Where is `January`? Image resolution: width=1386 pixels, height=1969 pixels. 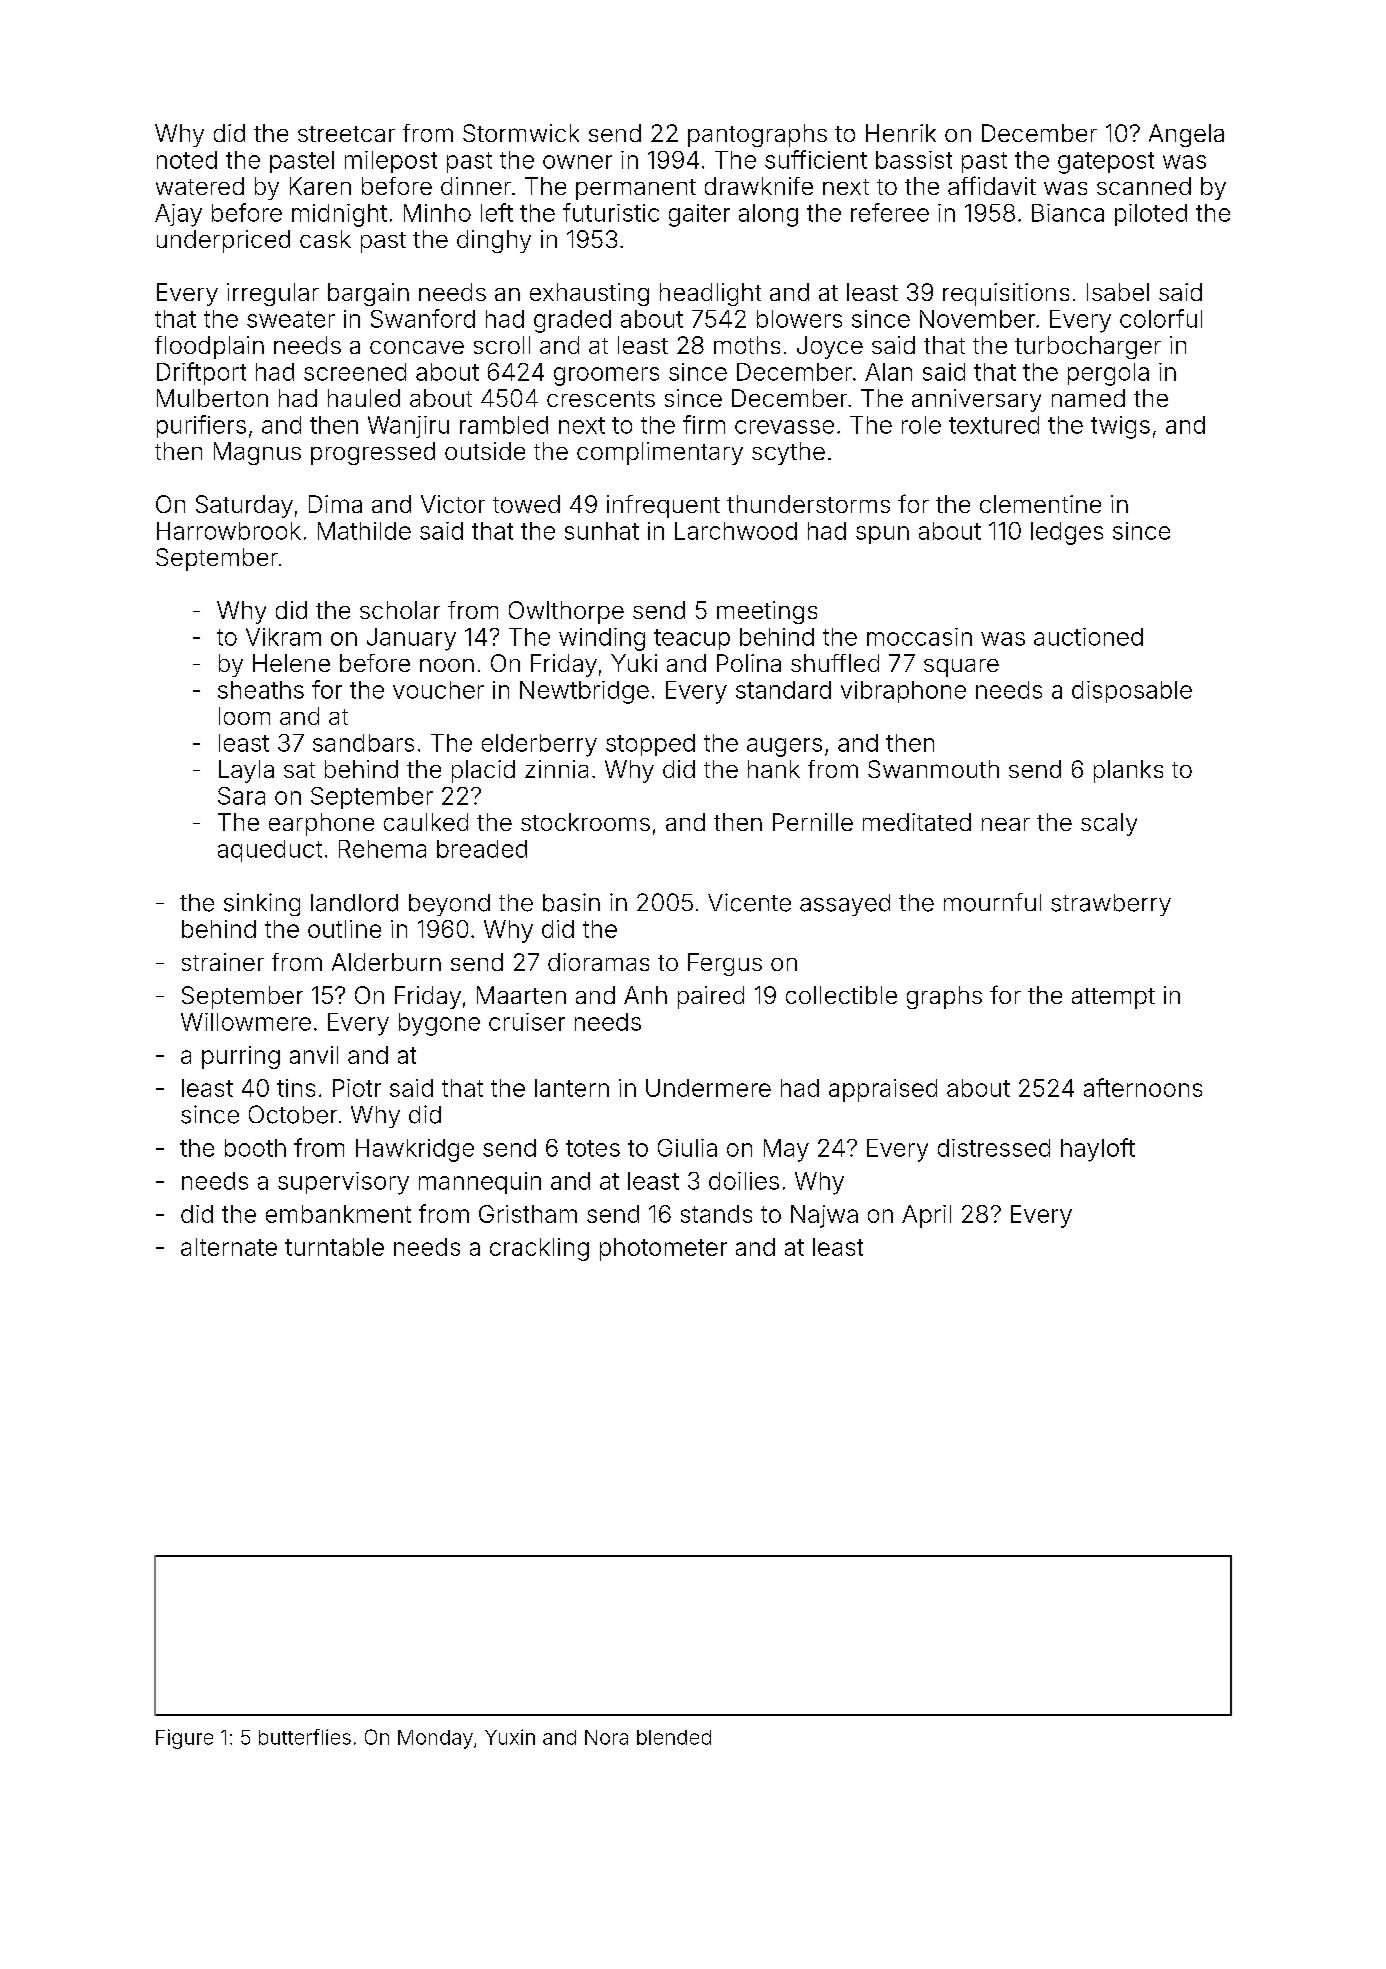
January is located at coordinates (411, 639).
